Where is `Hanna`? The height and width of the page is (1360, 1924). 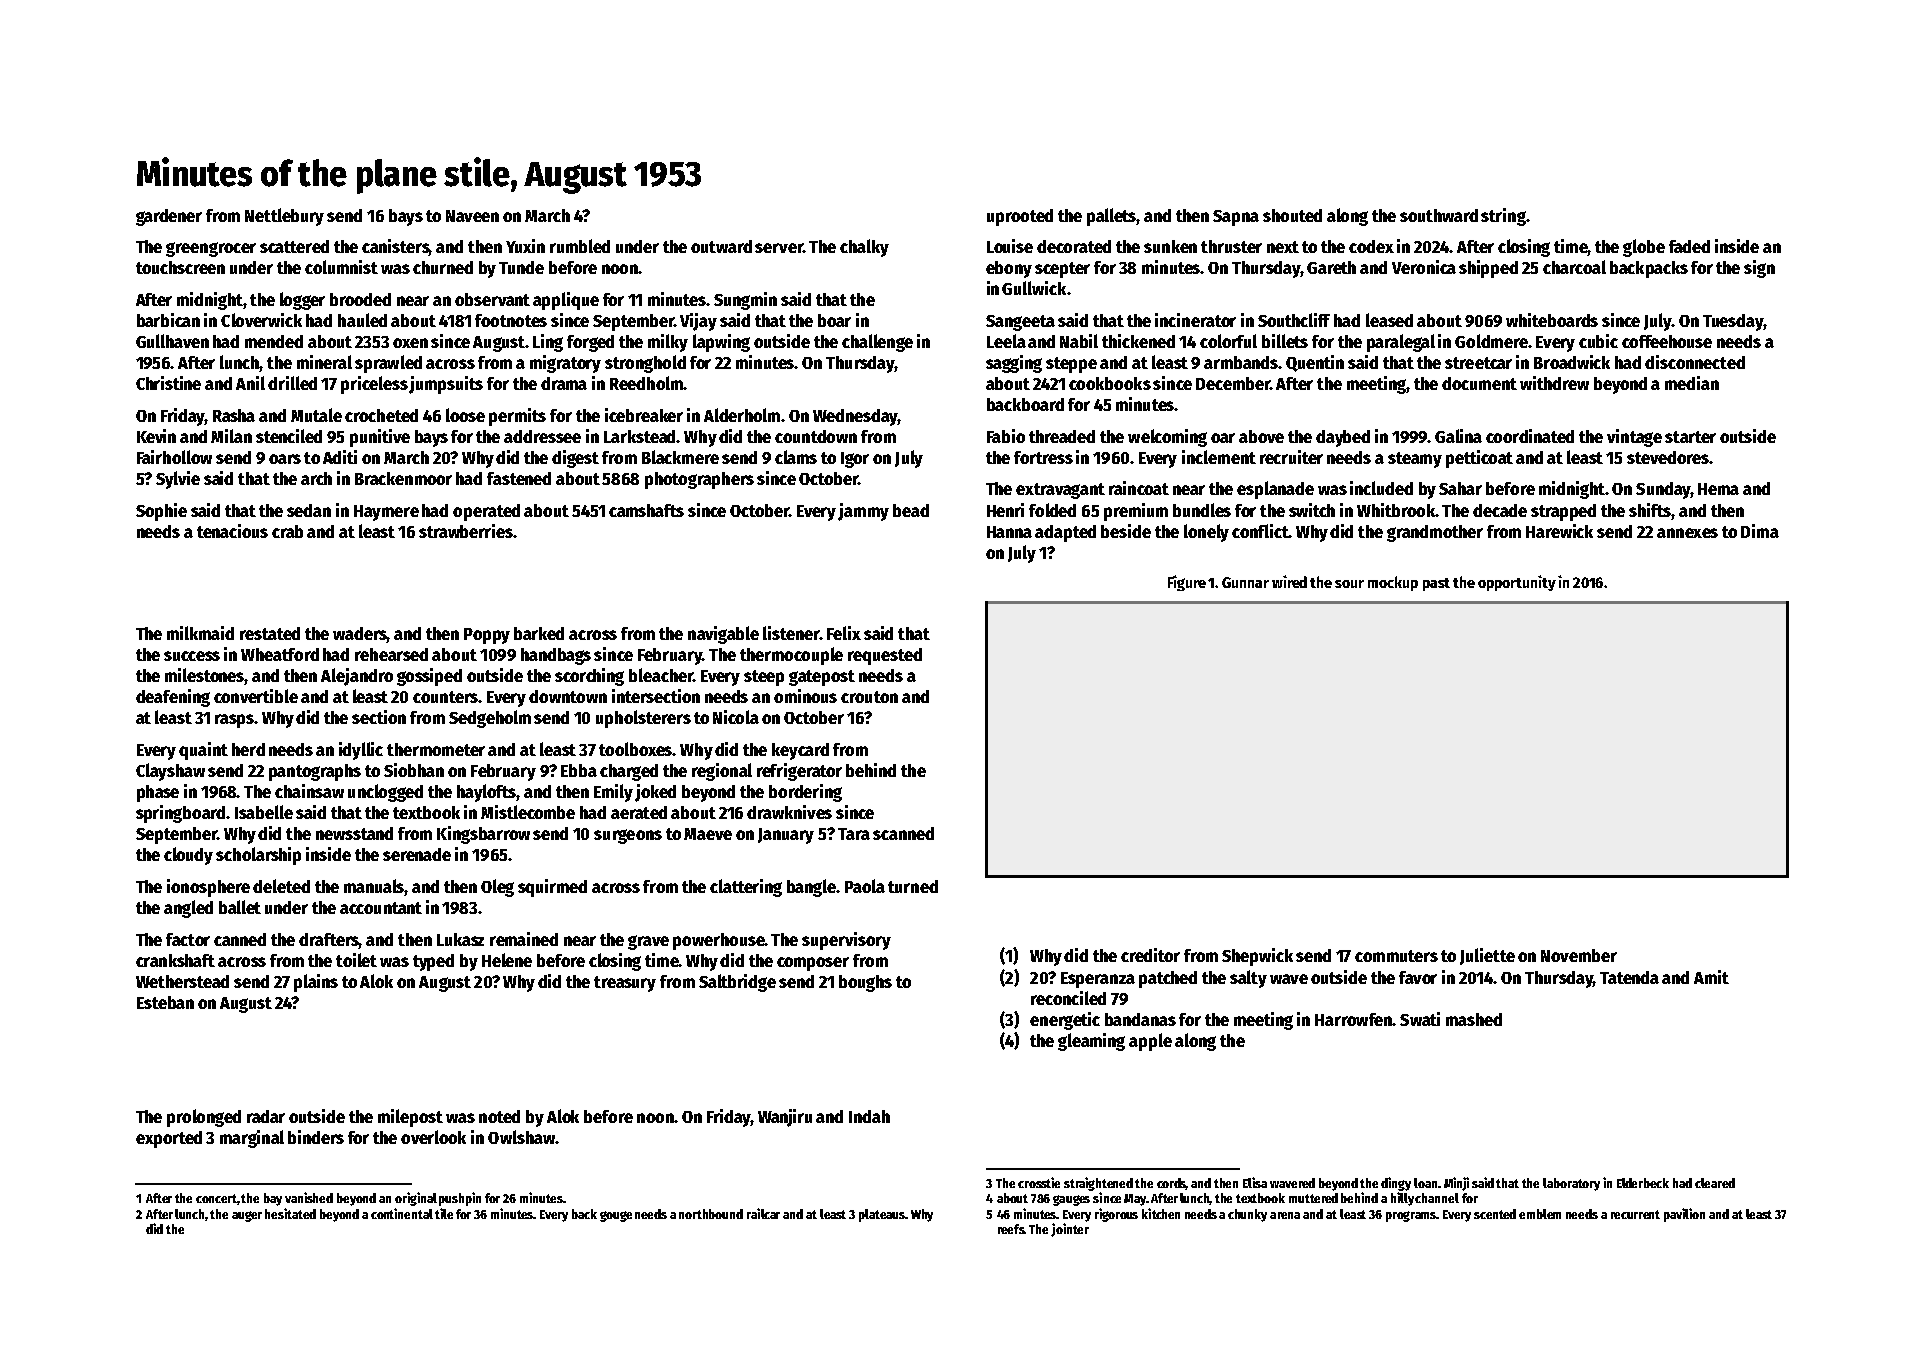 Hanna is located at coordinates (1009, 532).
